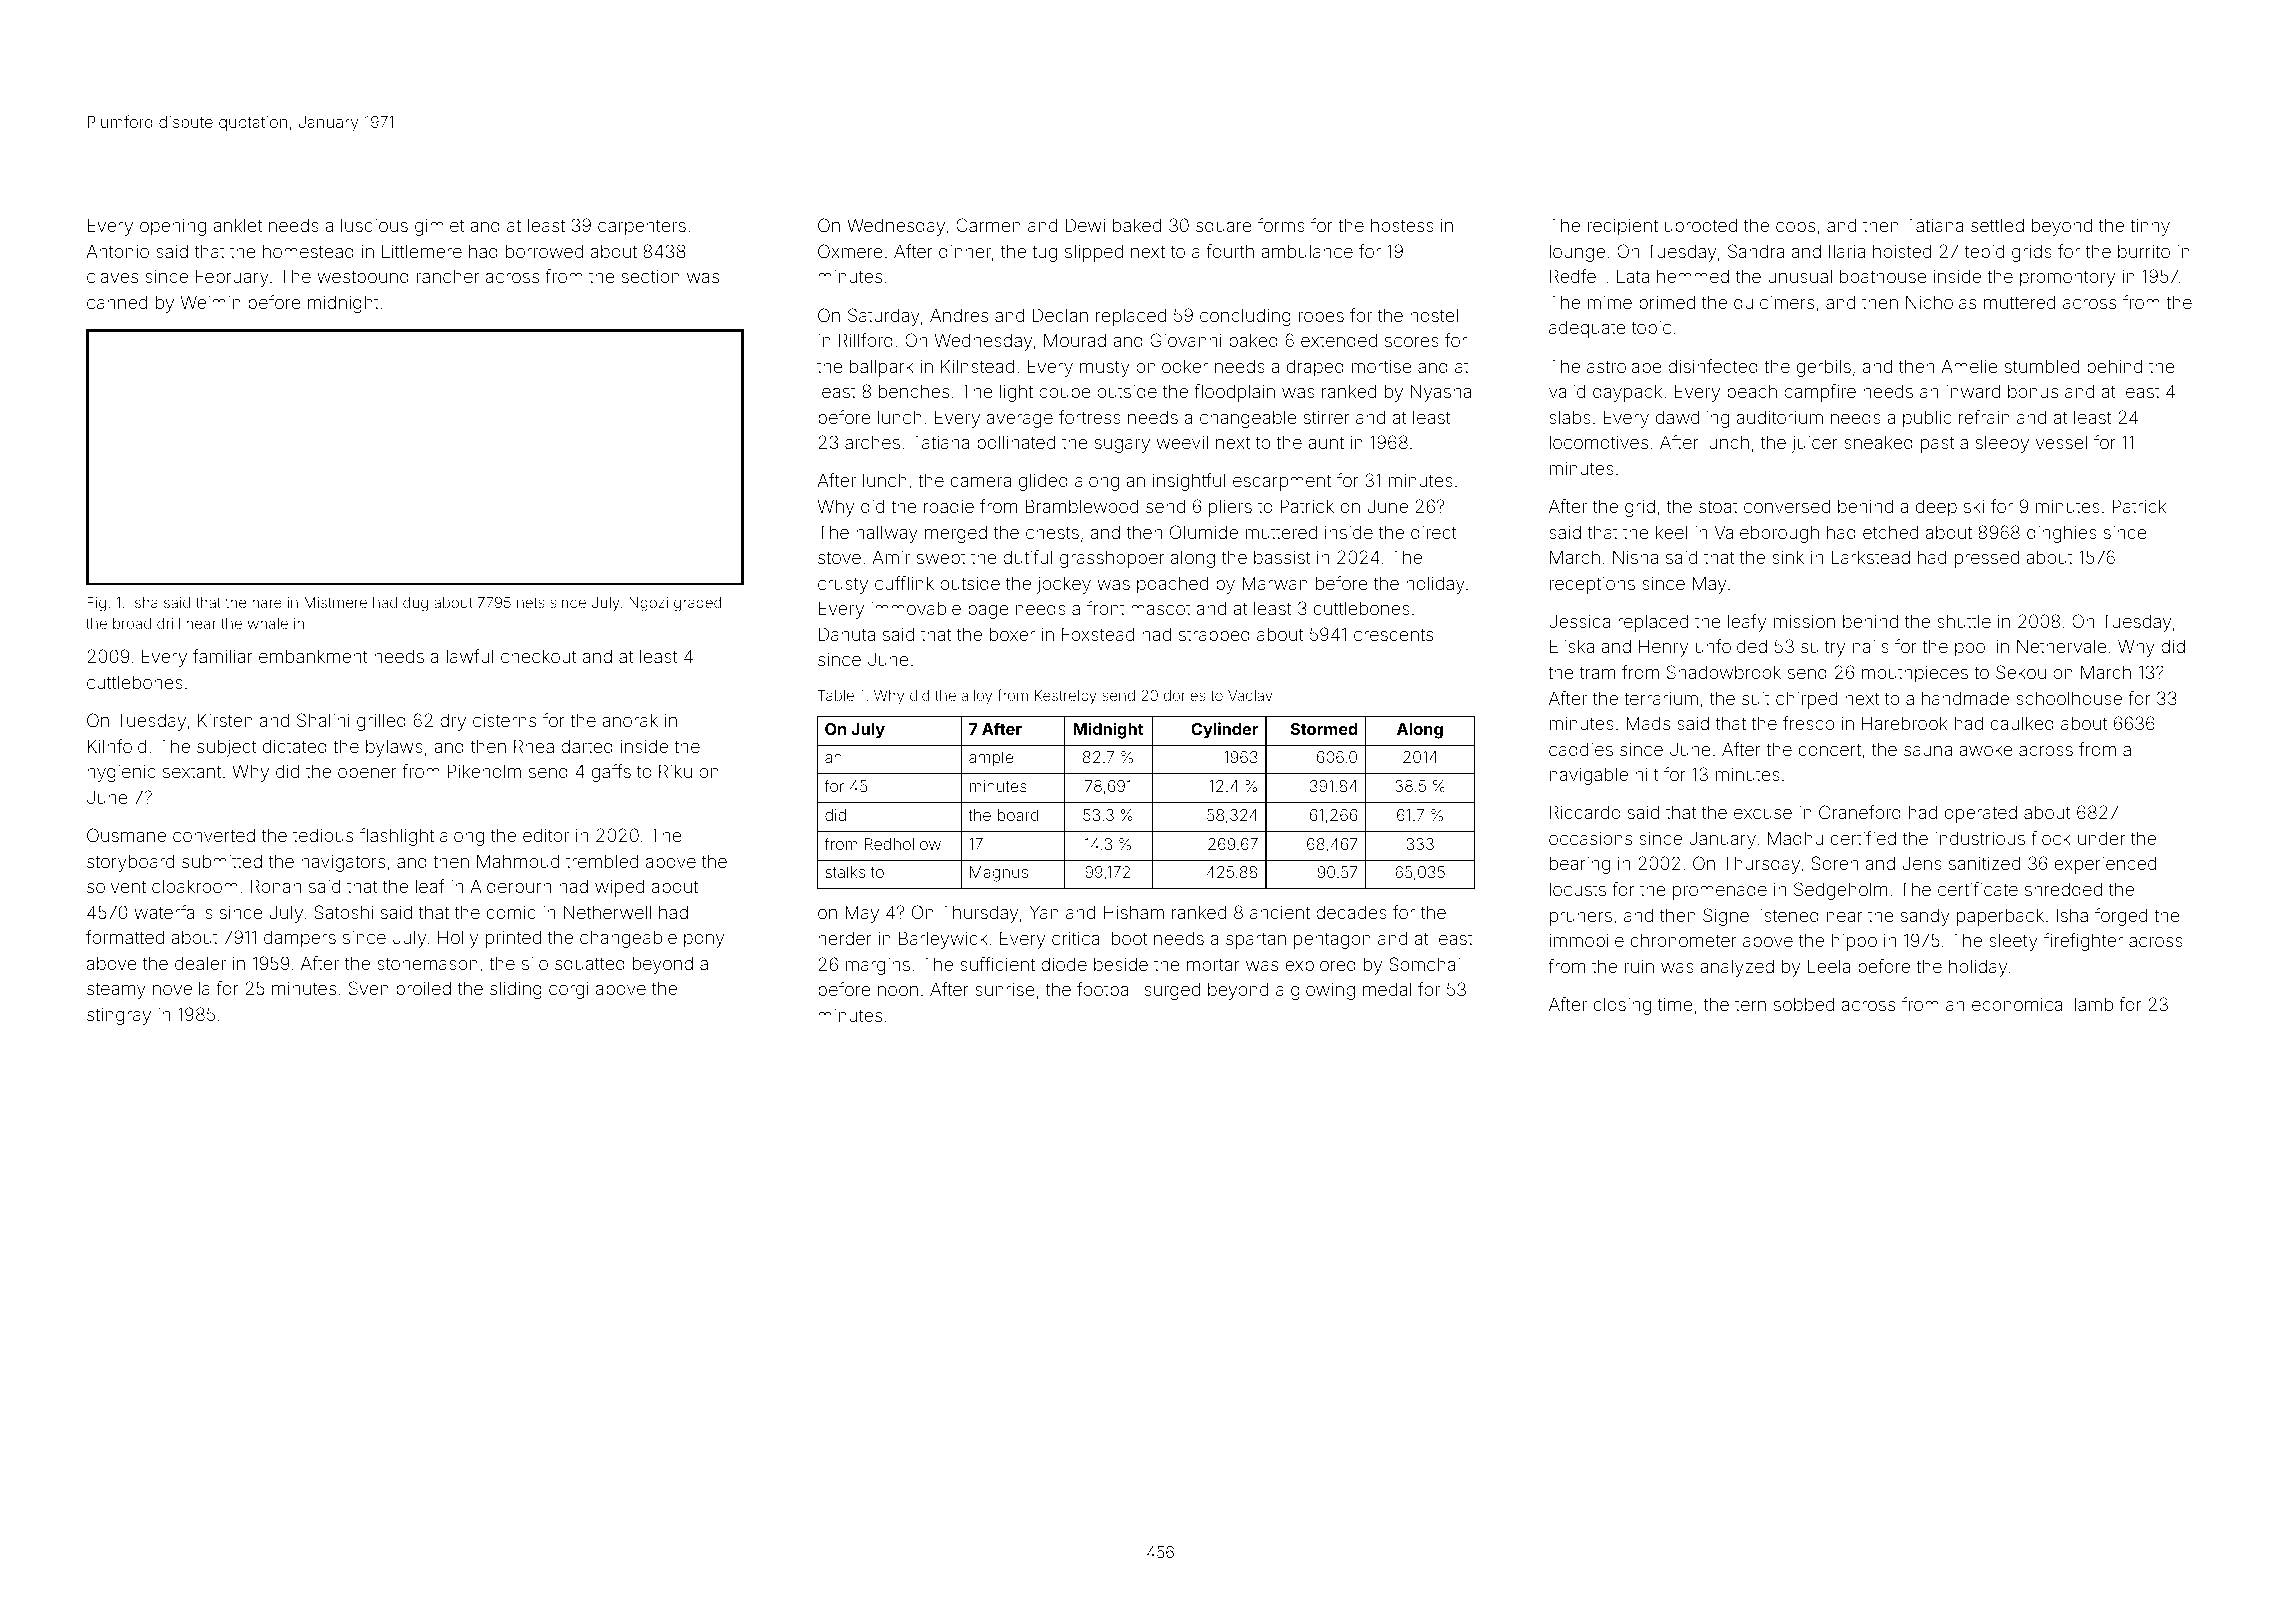  What do you see at coordinates (1441, 393) in the document?
I see `Nyasha` at bounding box center [1441, 393].
